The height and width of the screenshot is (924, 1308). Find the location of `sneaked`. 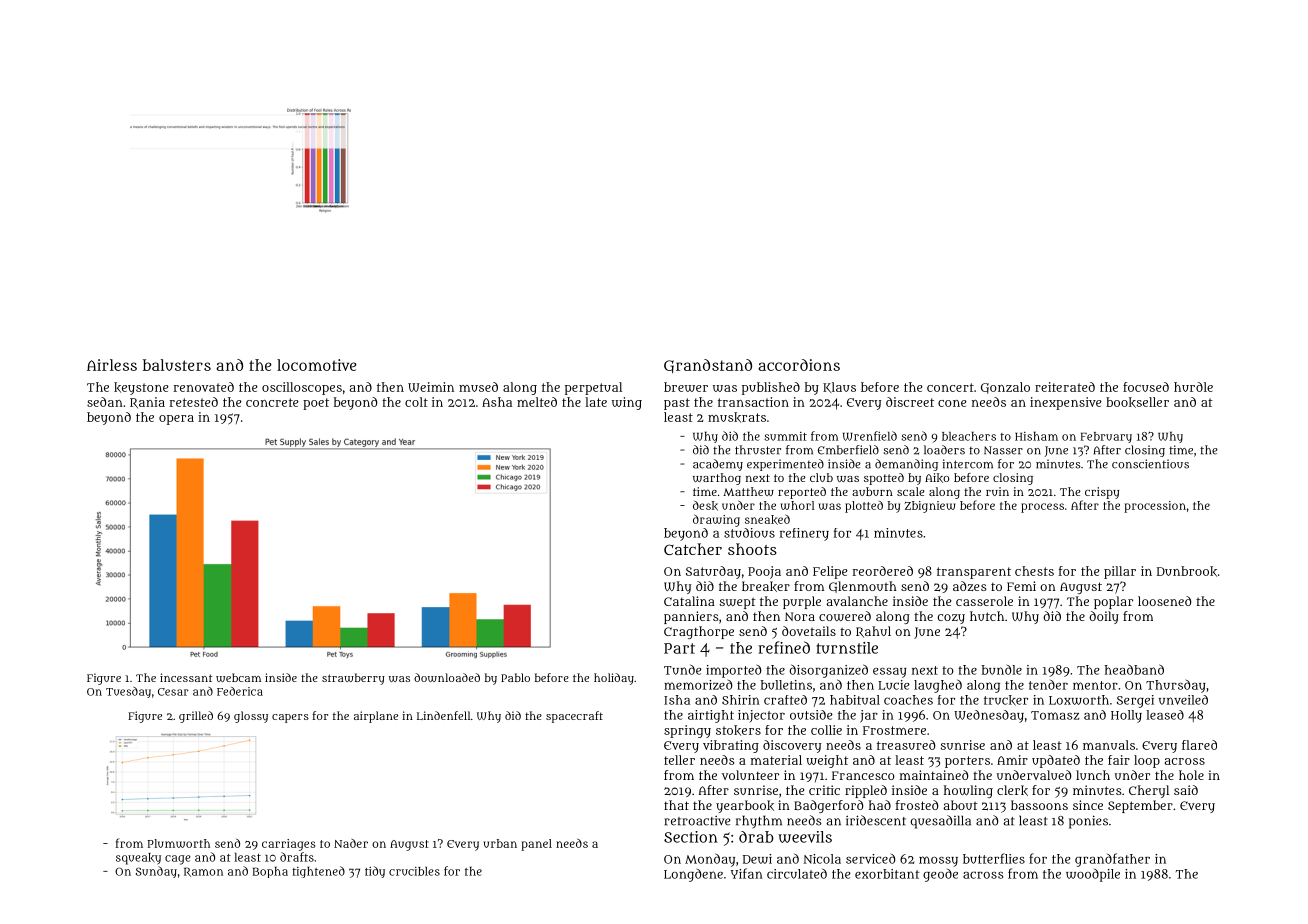

sneaked is located at coordinates (767, 520).
